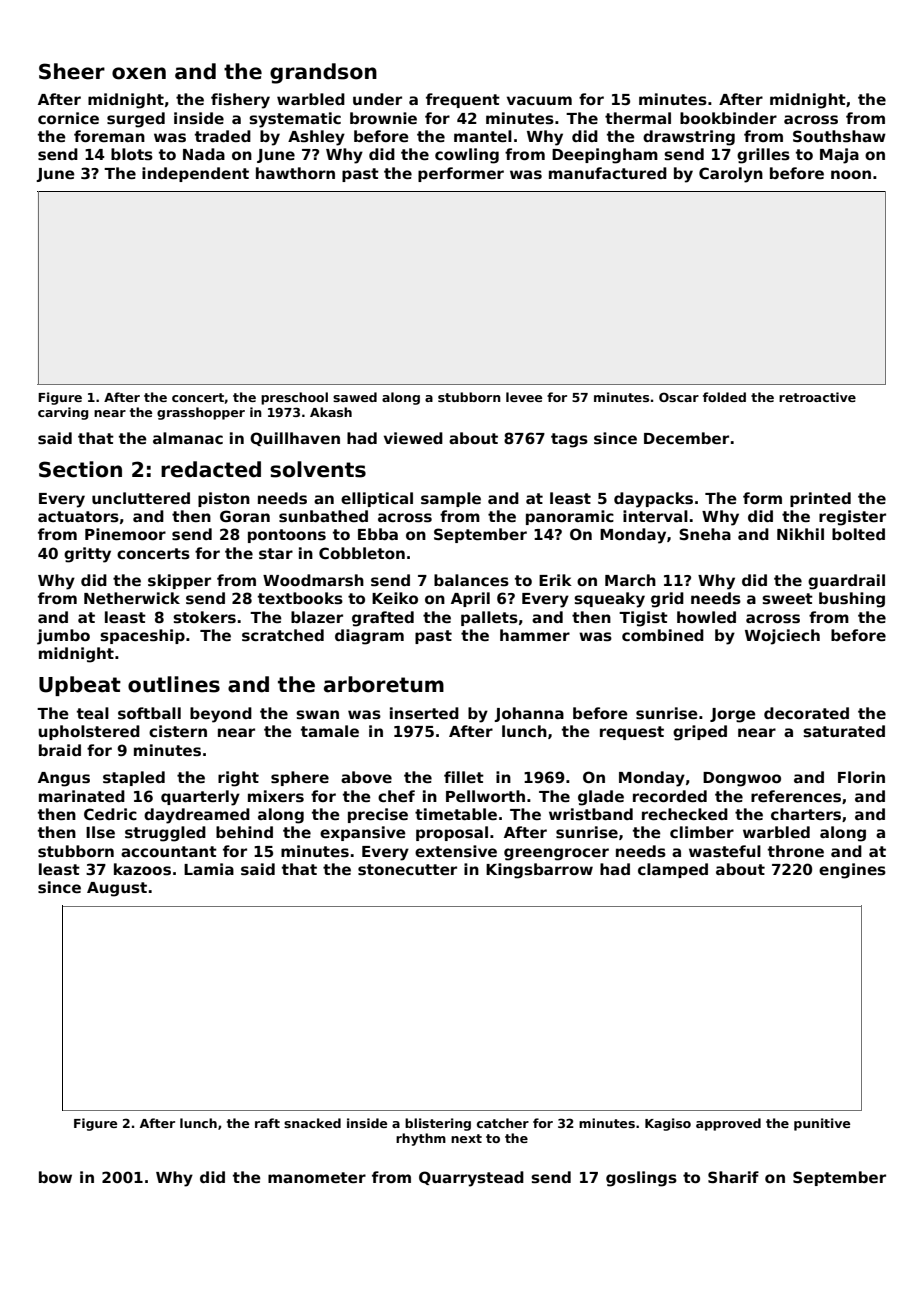 The width and height of the page is (924, 1308). Describe the element at coordinates (851, 174) in the page. I see `noon` at that location.
